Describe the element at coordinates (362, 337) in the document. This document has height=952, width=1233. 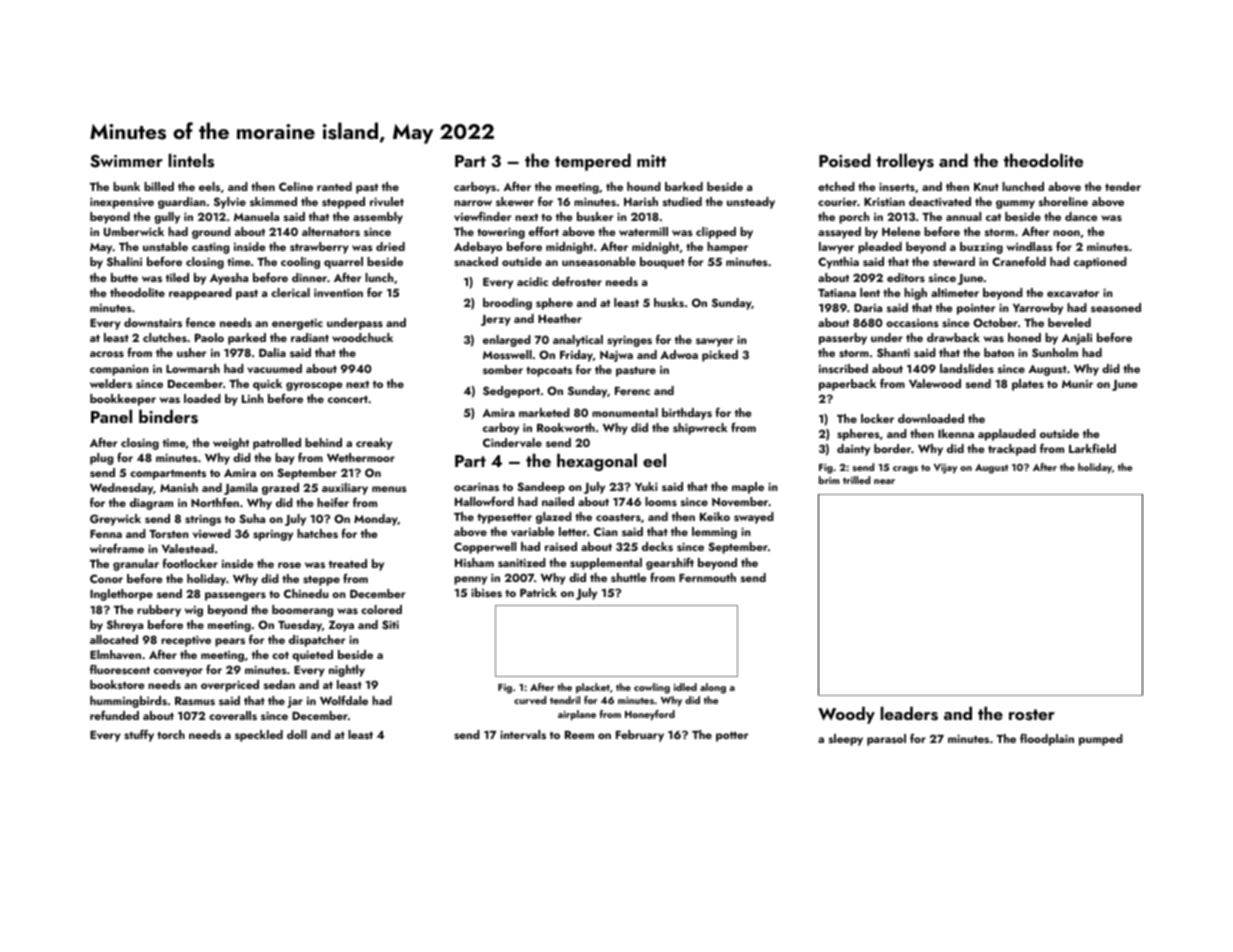
I see `woodchuck` at that location.
